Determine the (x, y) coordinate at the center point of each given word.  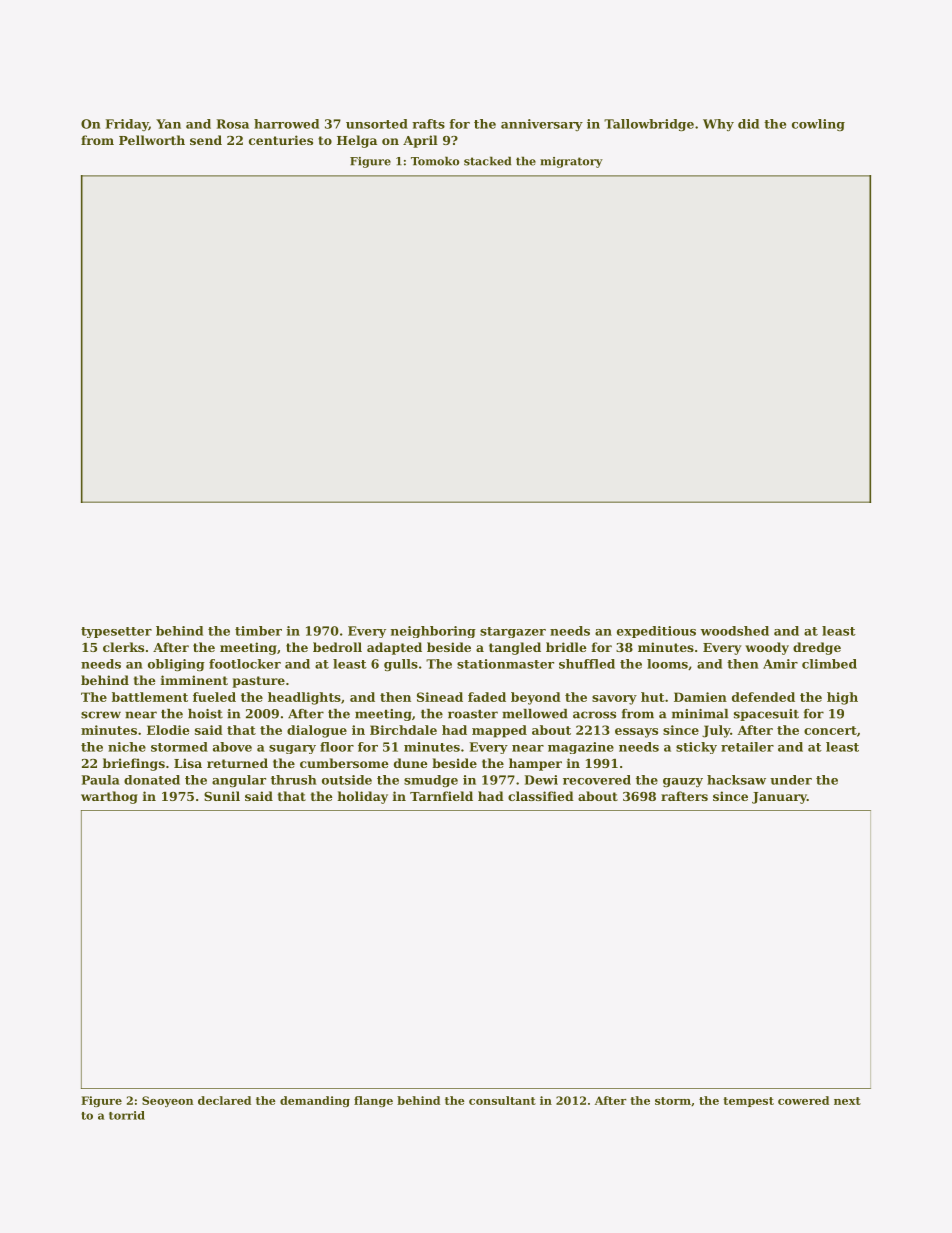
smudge (431, 781)
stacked (487, 161)
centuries (281, 140)
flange (373, 1101)
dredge (817, 648)
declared (224, 1100)
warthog (109, 797)
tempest (748, 1102)
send (206, 140)
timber (258, 631)
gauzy (683, 782)
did (748, 124)
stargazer (513, 632)
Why (718, 125)
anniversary (542, 125)
